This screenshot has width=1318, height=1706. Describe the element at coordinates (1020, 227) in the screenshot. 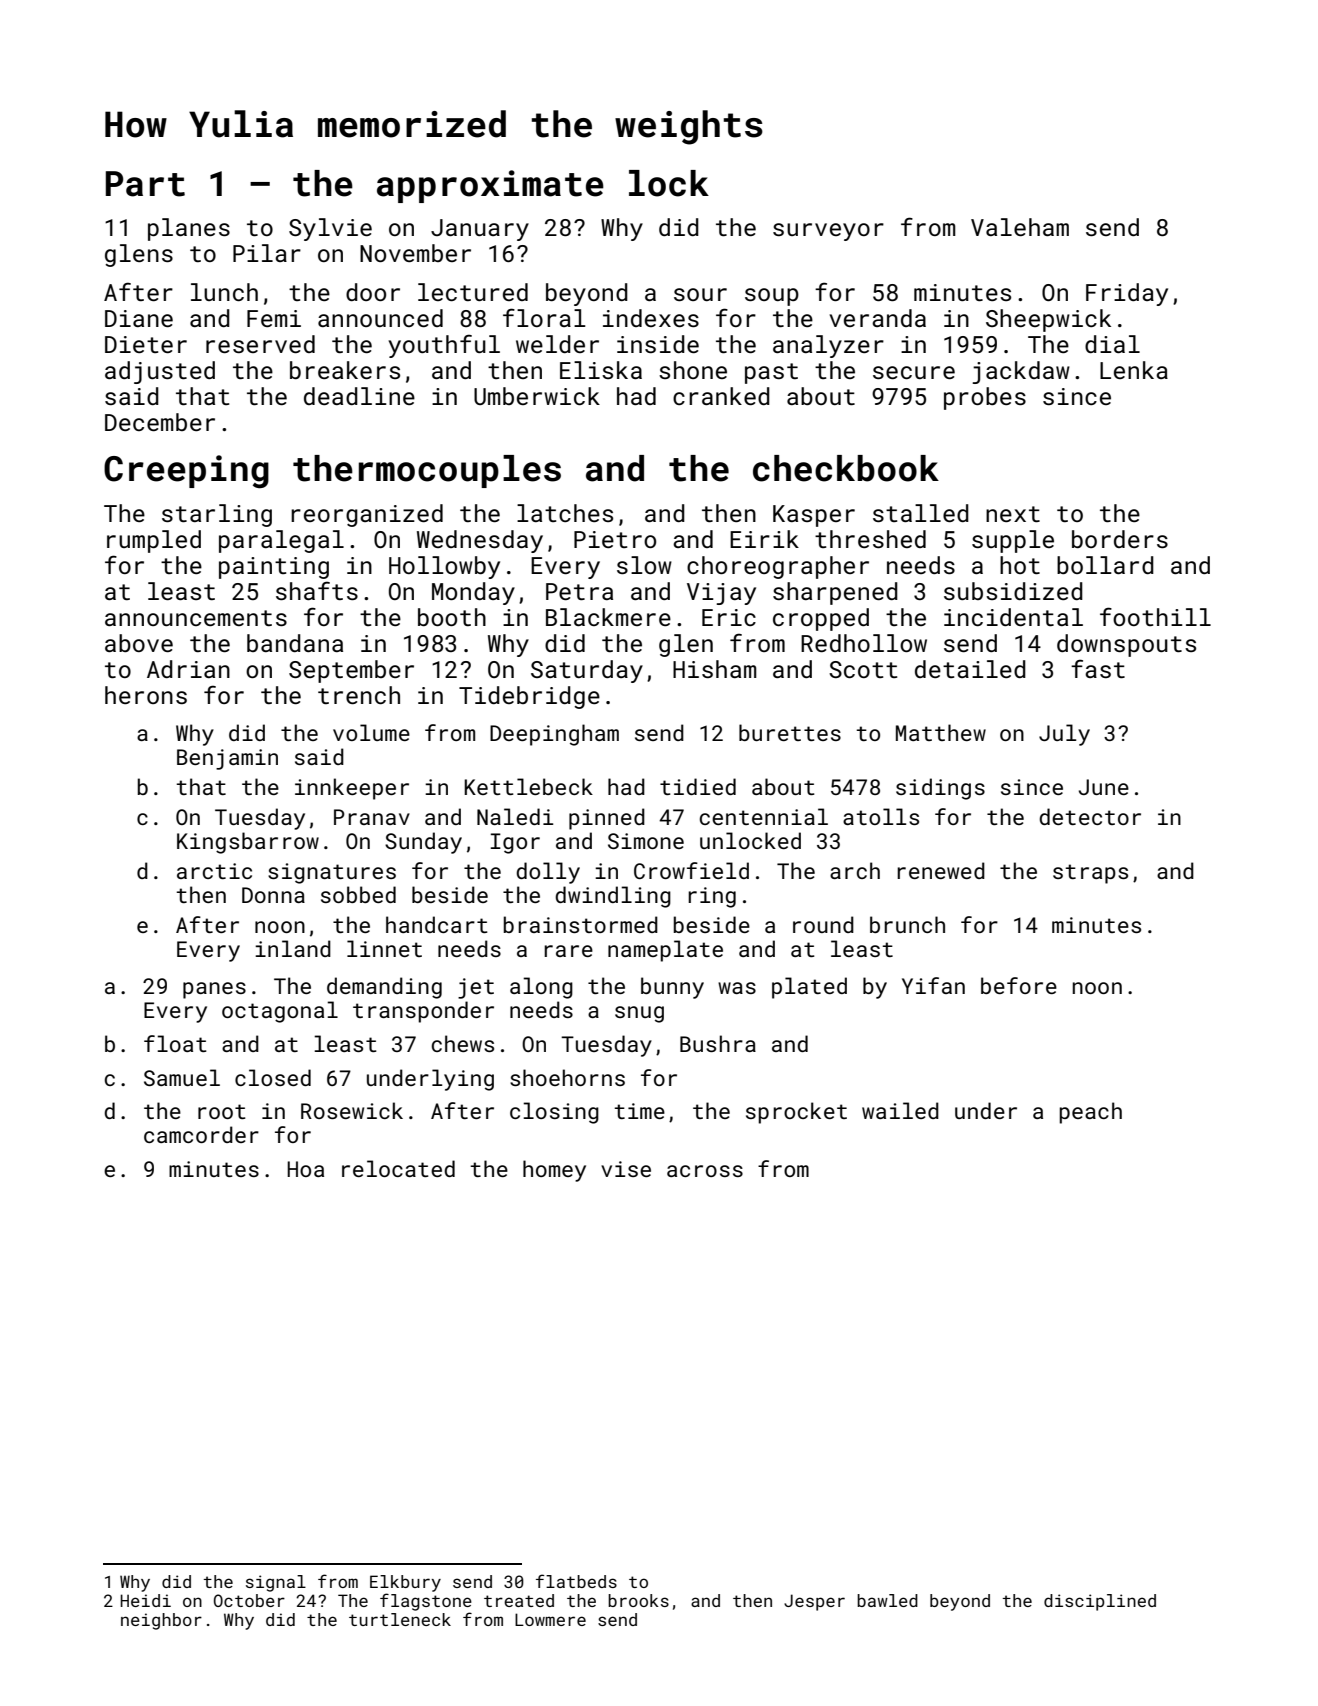

I see `Valeham` at that location.
